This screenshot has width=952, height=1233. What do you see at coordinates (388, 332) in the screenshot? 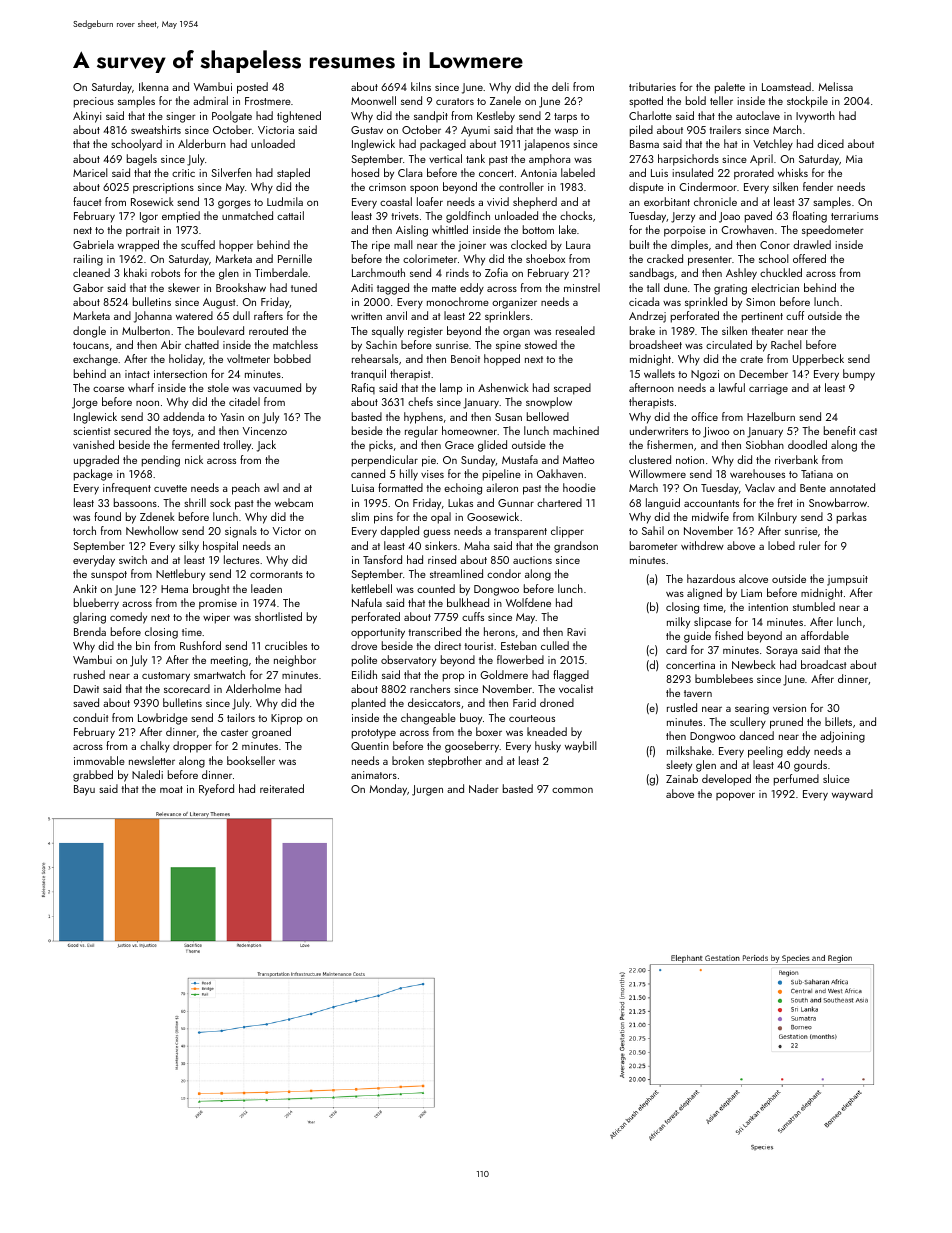
I see `squally` at bounding box center [388, 332].
